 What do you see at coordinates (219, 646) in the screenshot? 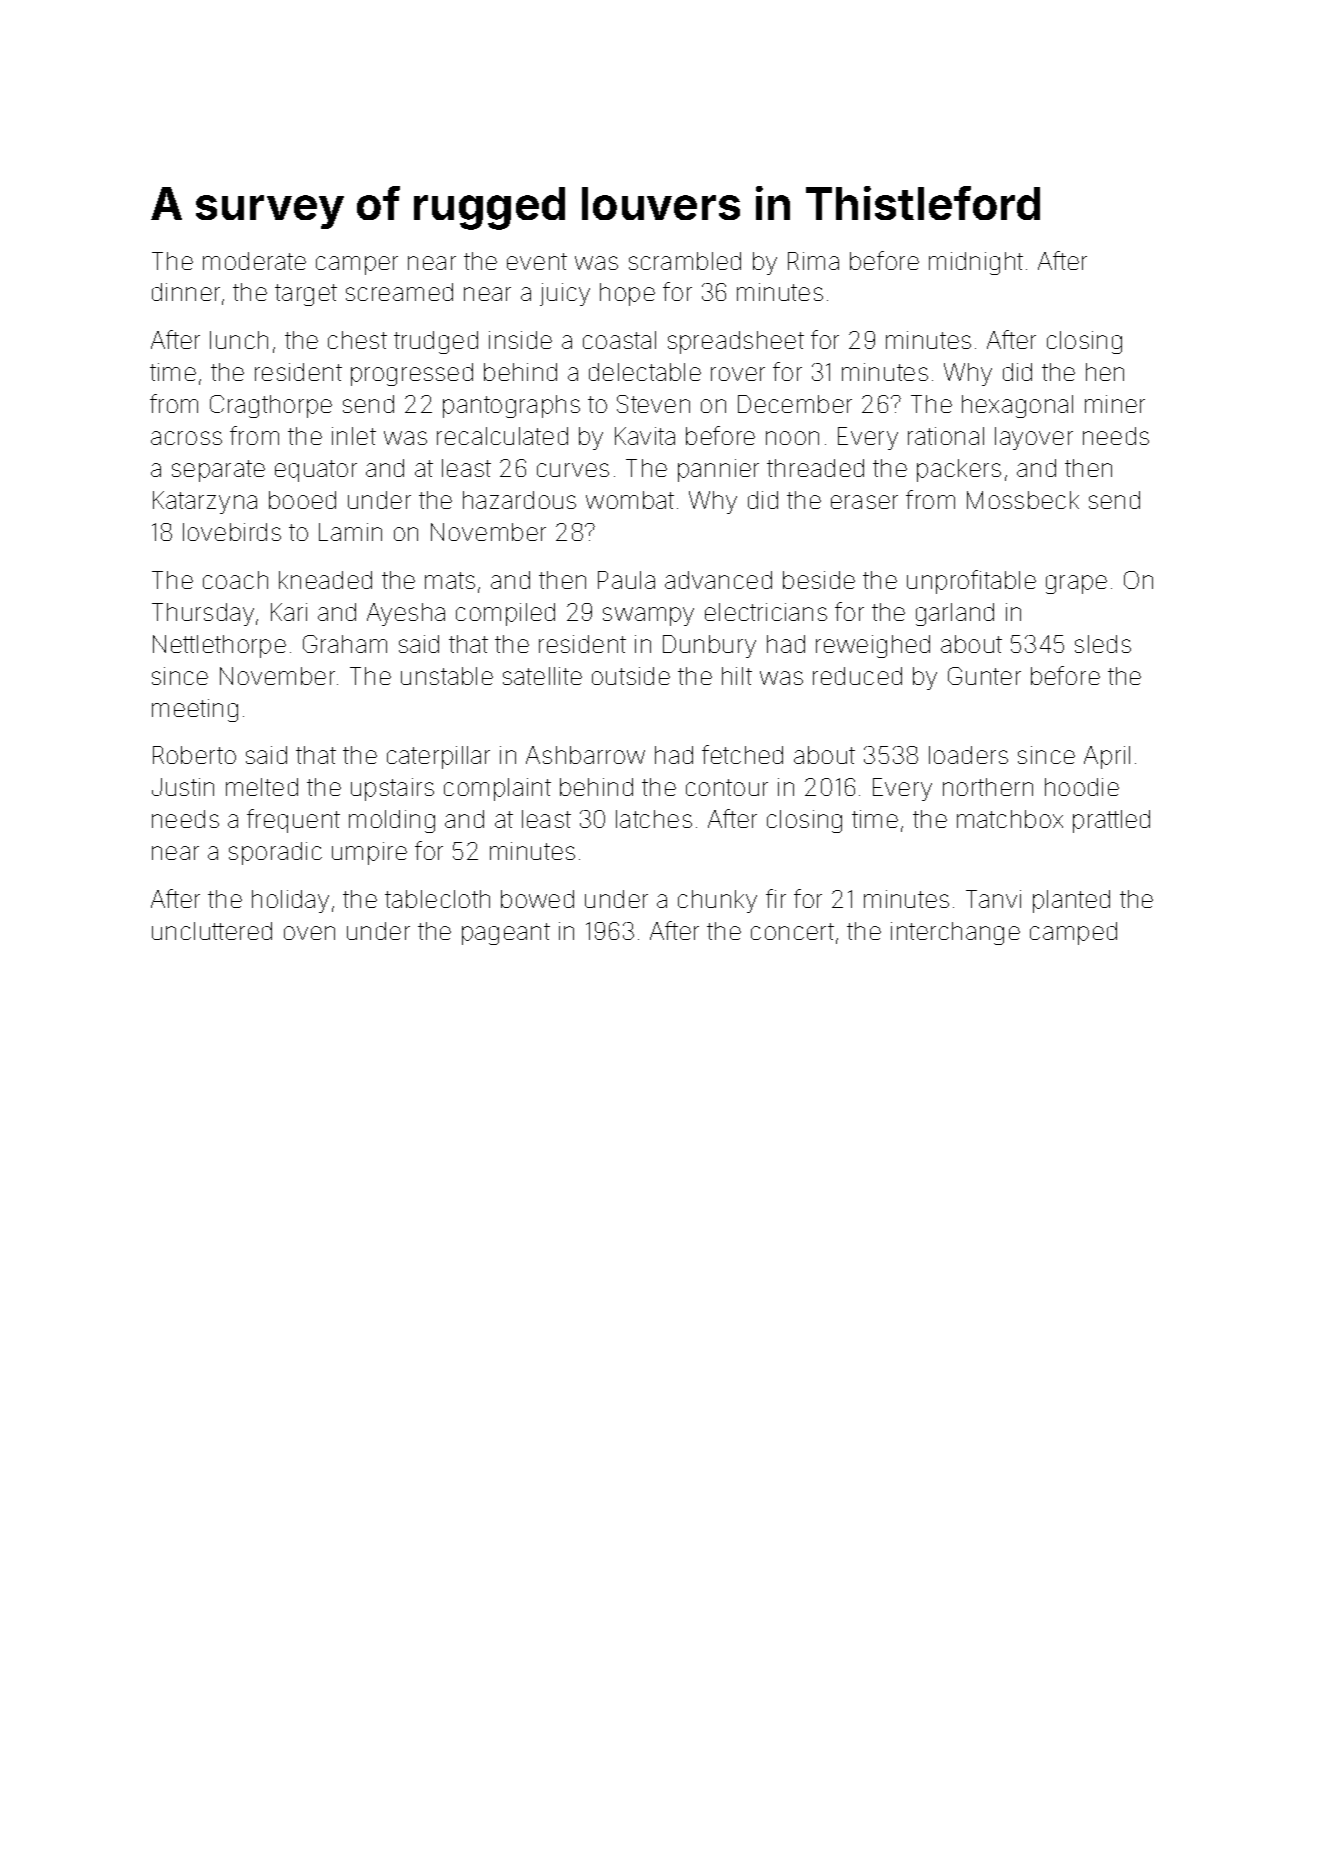
I see `Nettlethorpe` at bounding box center [219, 646].
